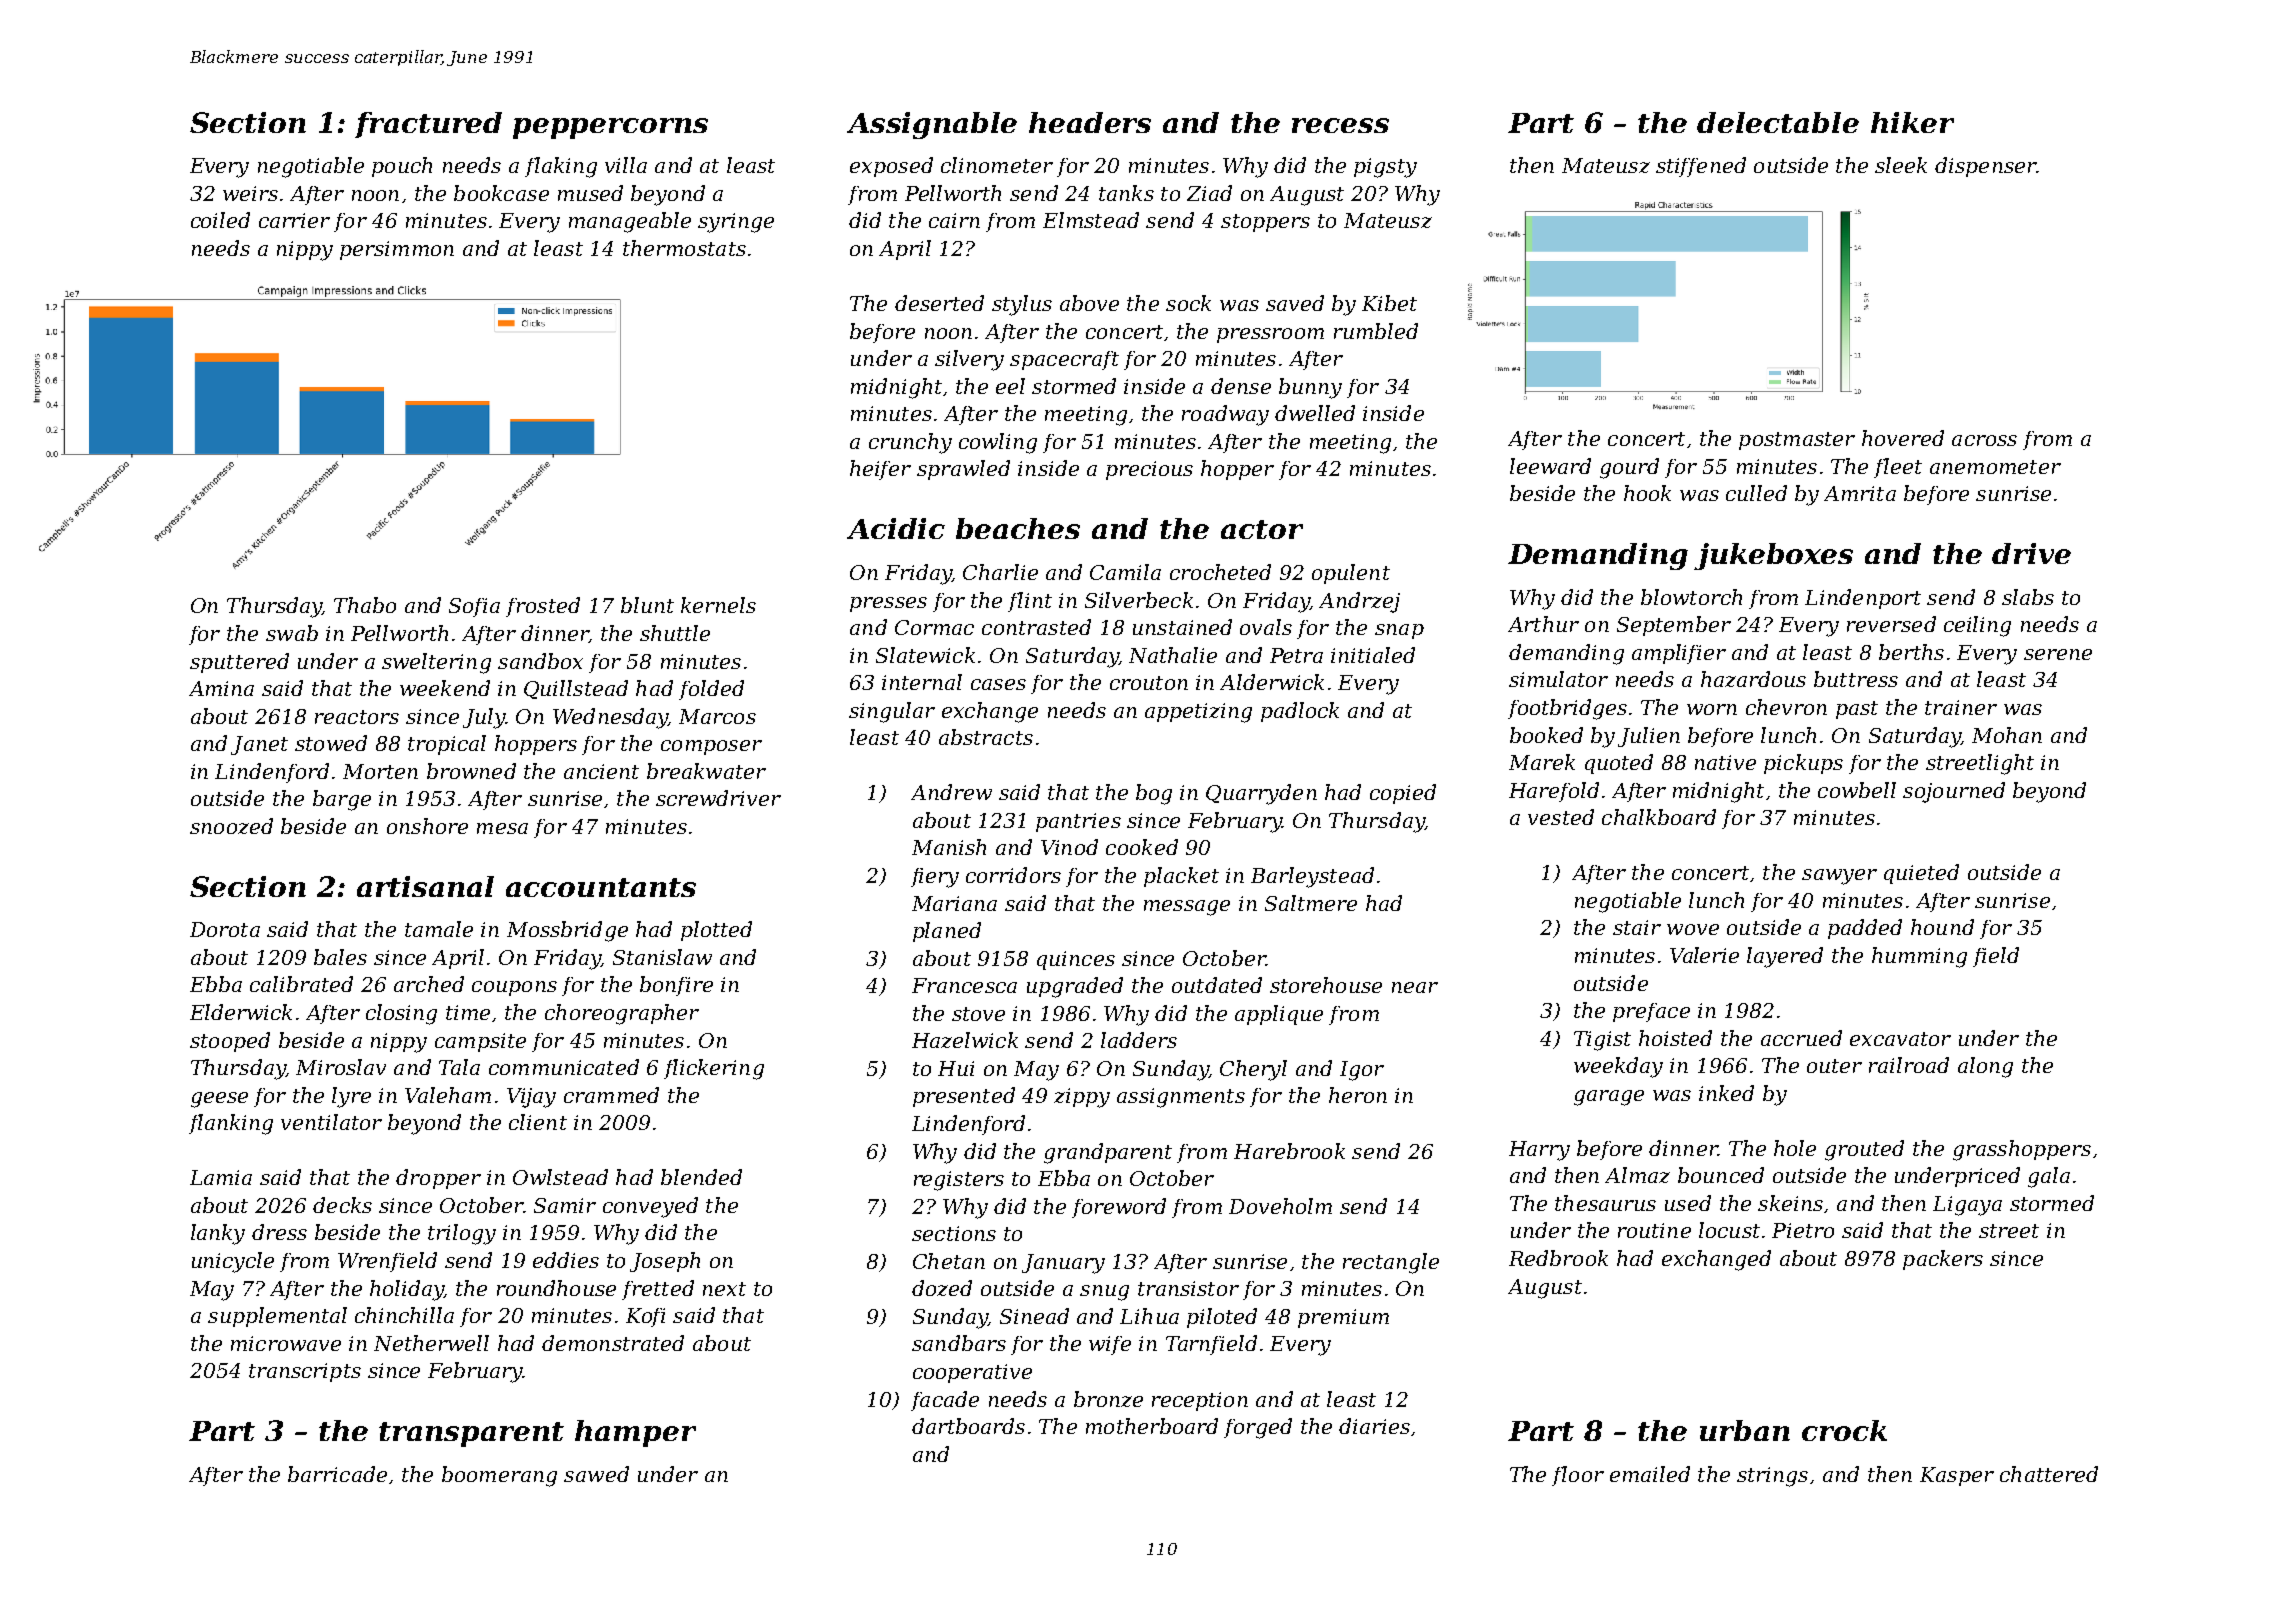 This document has width=2292, height=1620. Describe the element at coordinates (1373, 655) in the document. I see `initialed` at that location.
